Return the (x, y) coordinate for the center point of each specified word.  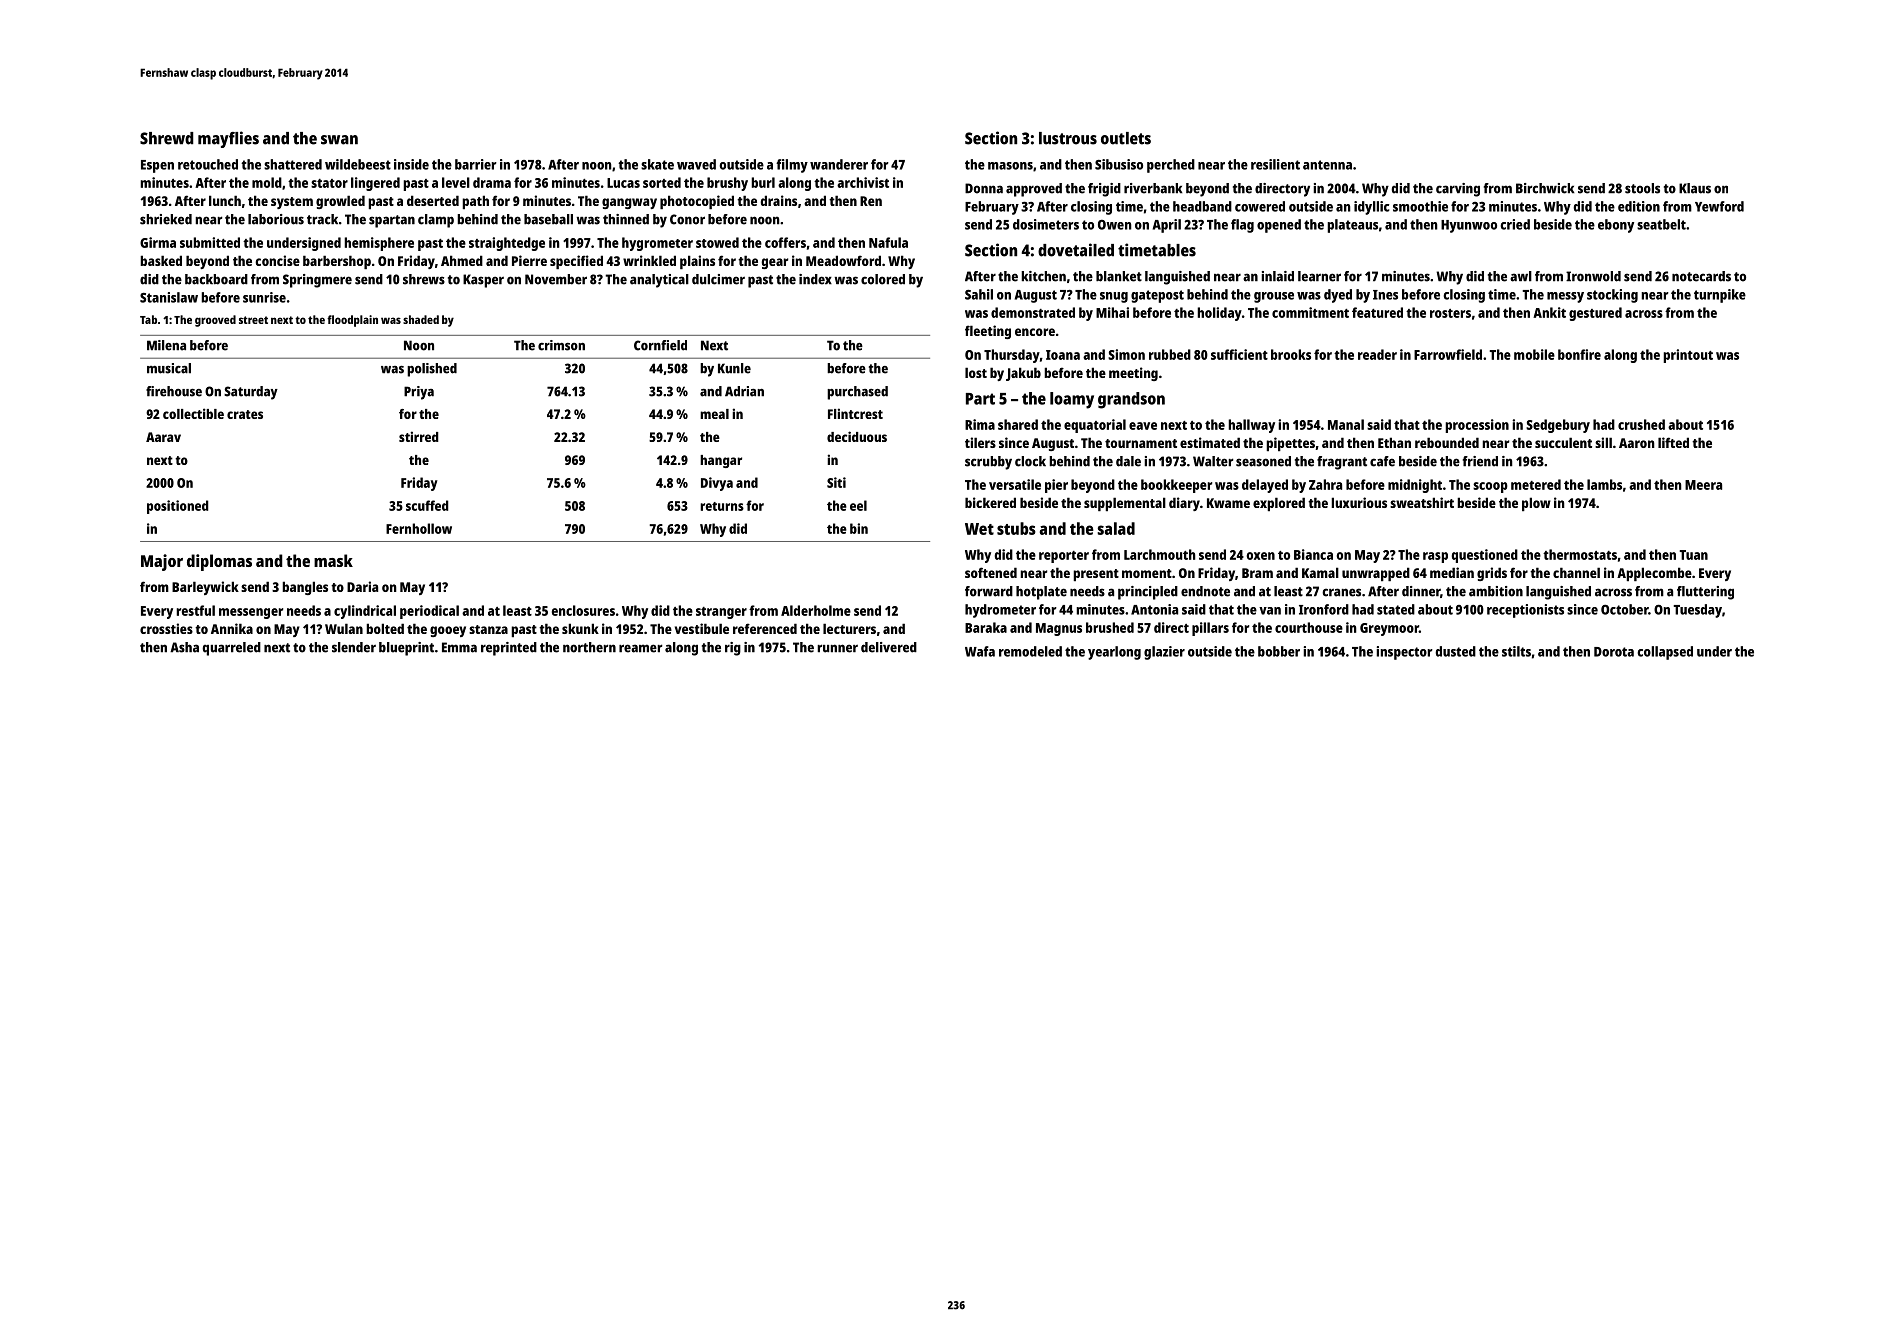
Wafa (980, 651)
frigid (1104, 190)
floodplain (352, 321)
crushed (1641, 424)
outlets (1126, 138)
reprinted (509, 649)
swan (339, 140)
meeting (1133, 374)
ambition (1496, 591)
